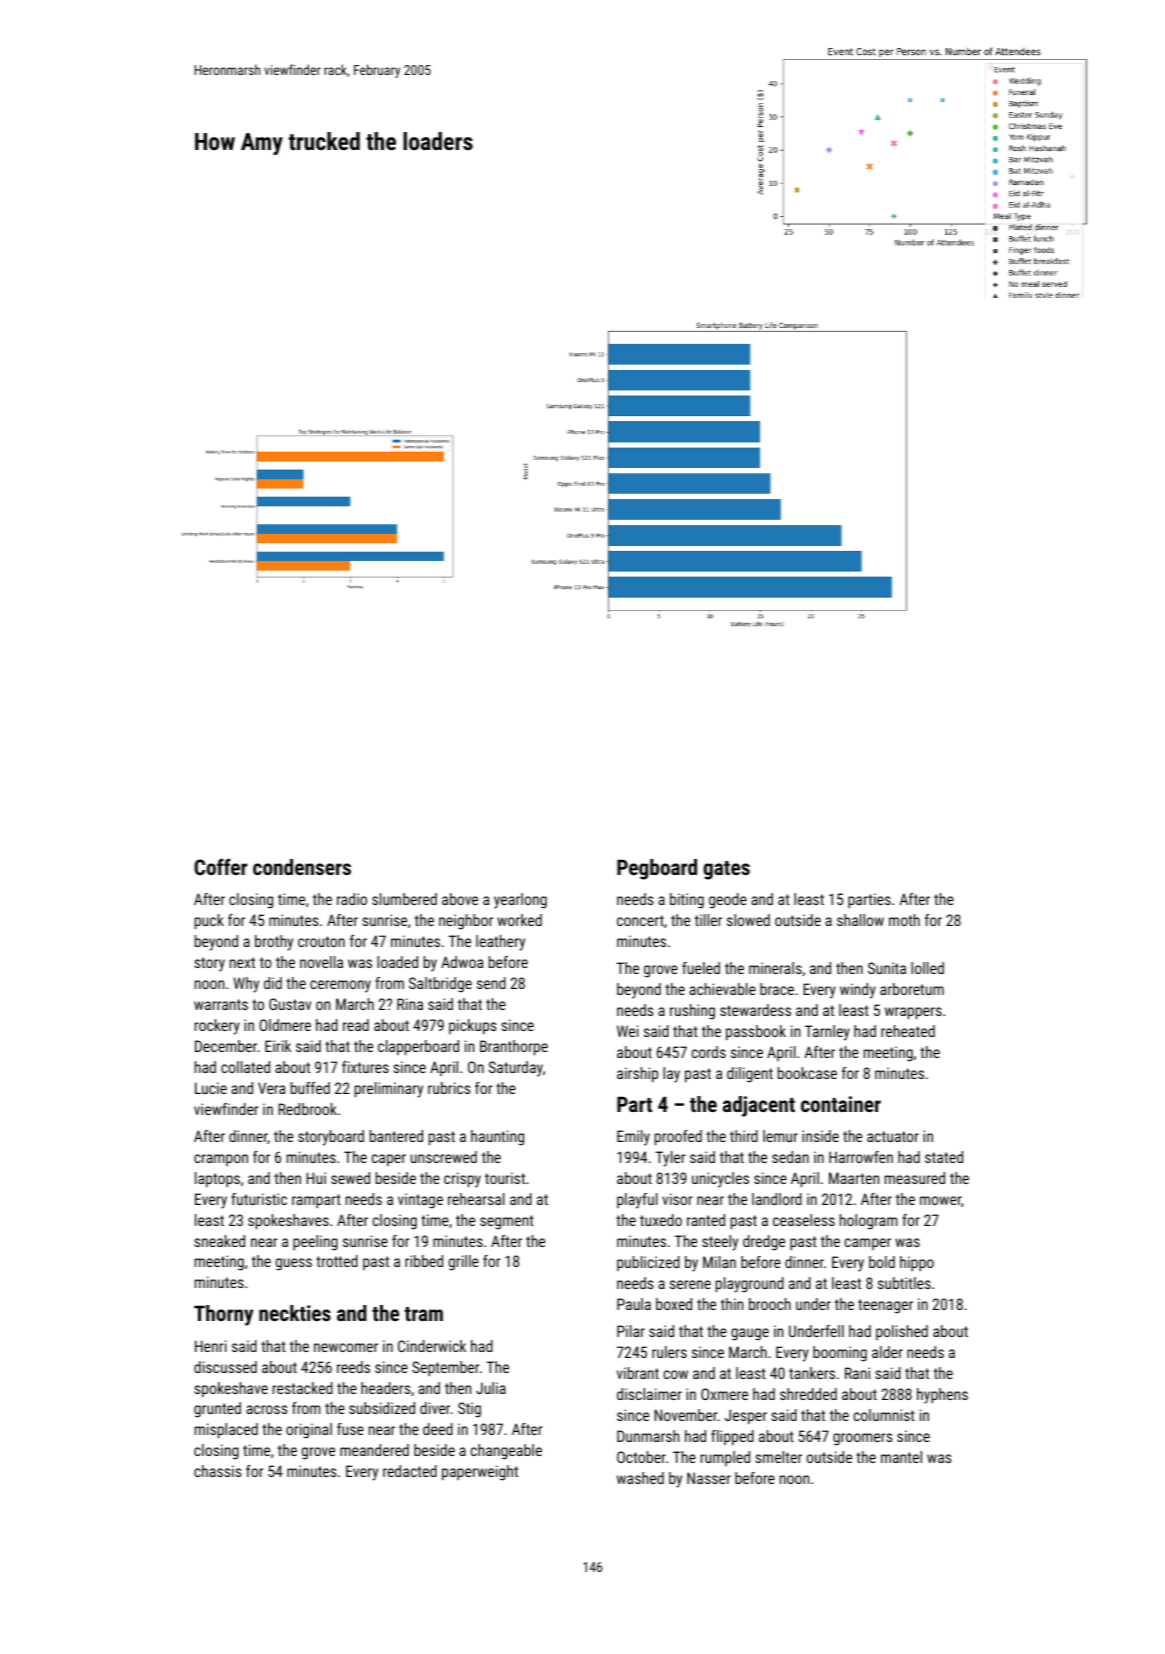 This screenshot has width=1165, height=1654. I want to click on puck, so click(209, 922).
